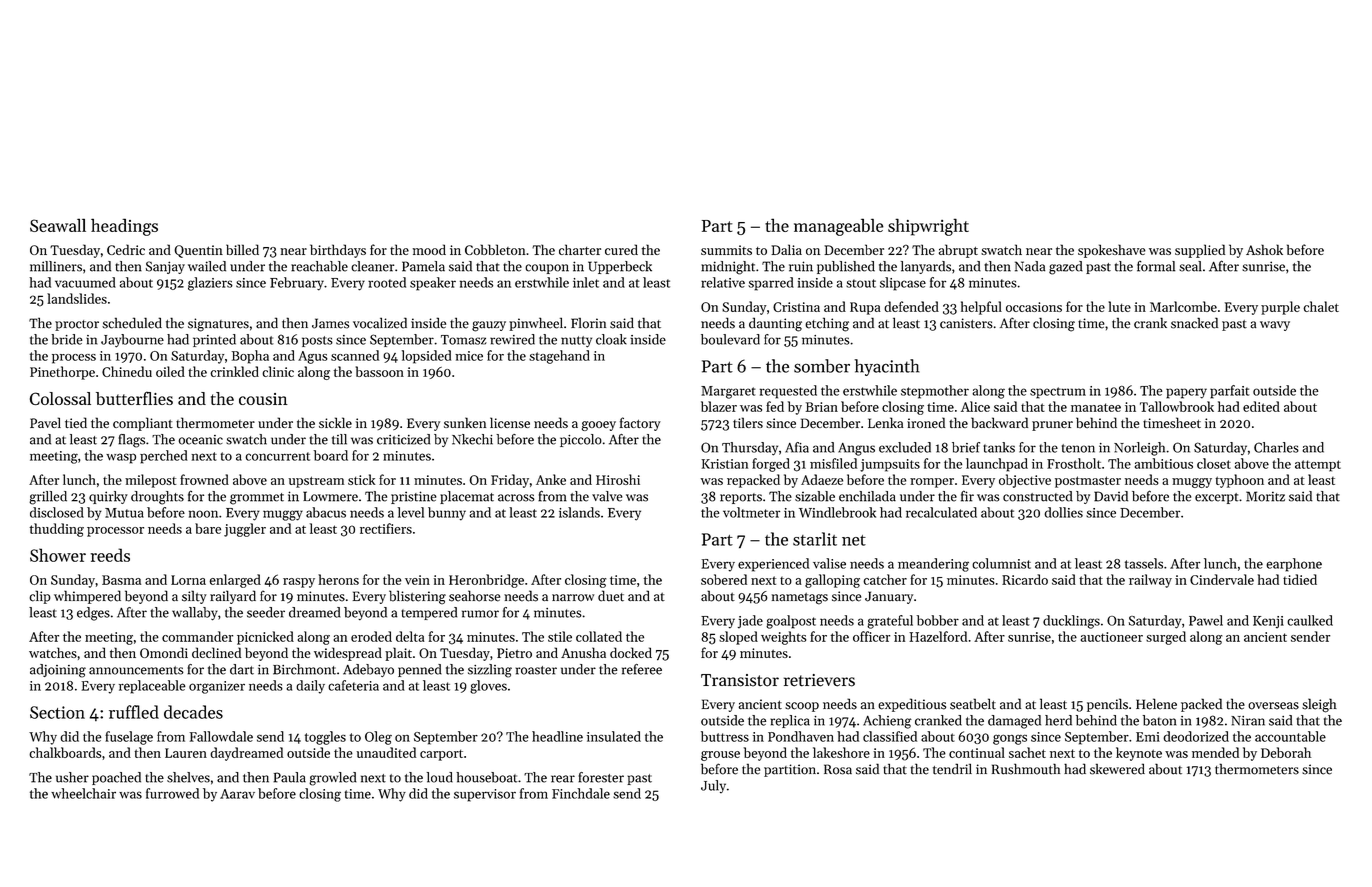 The image size is (1372, 887). I want to click on stagehand, so click(559, 357).
